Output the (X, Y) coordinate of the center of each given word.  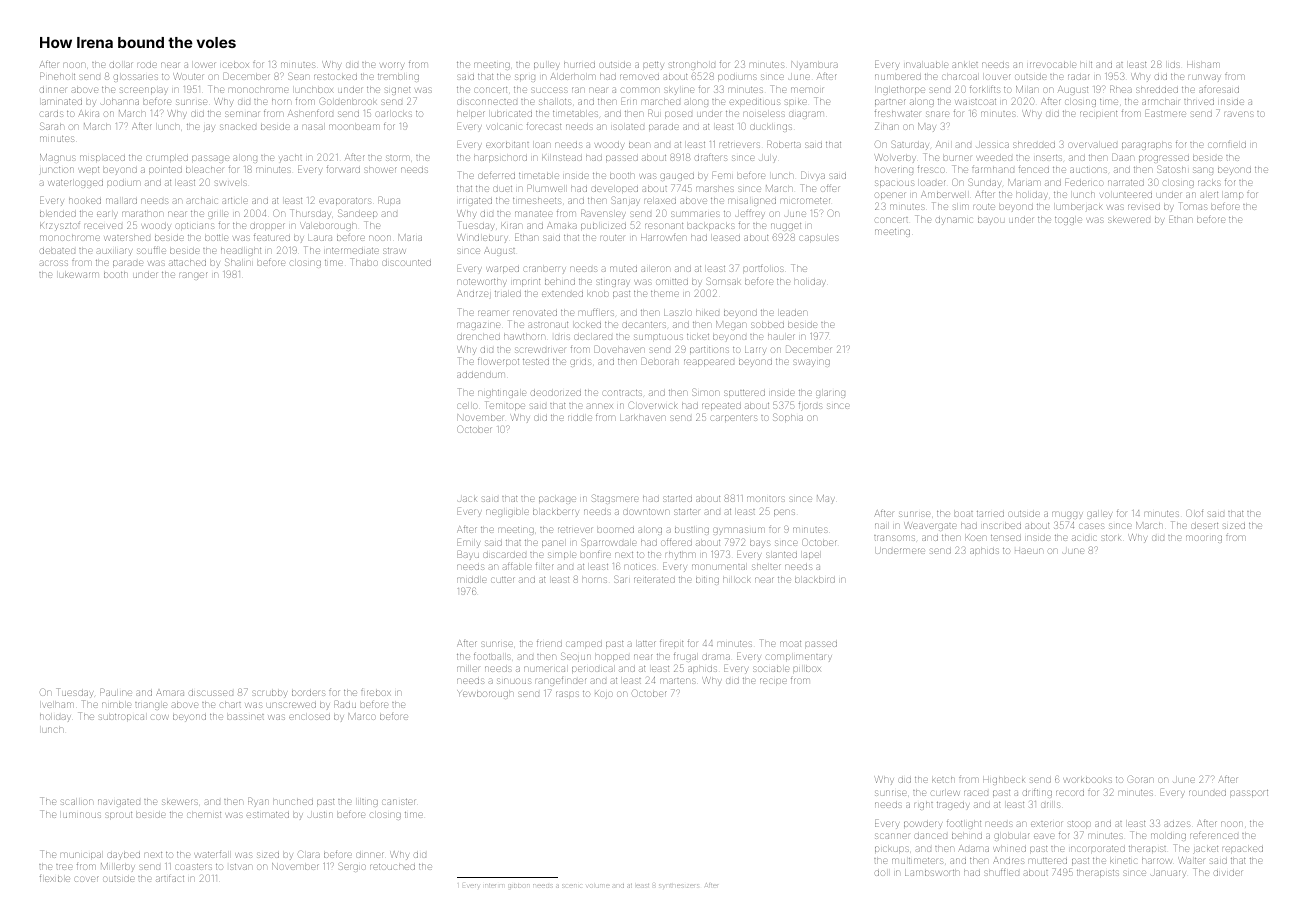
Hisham (1203, 65)
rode (147, 65)
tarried (990, 514)
